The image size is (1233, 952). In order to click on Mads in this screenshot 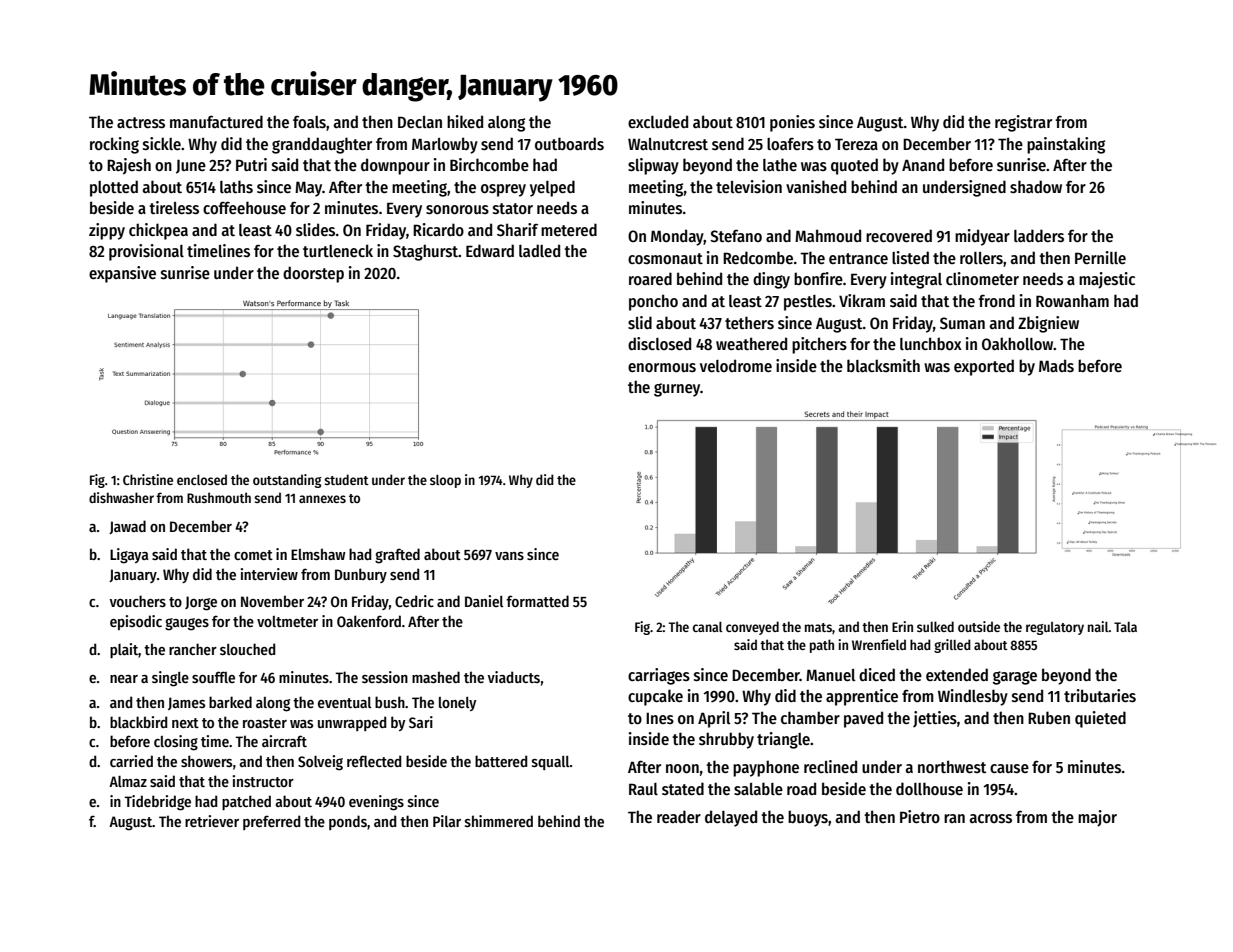, I will do `click(1056, 366)`.
